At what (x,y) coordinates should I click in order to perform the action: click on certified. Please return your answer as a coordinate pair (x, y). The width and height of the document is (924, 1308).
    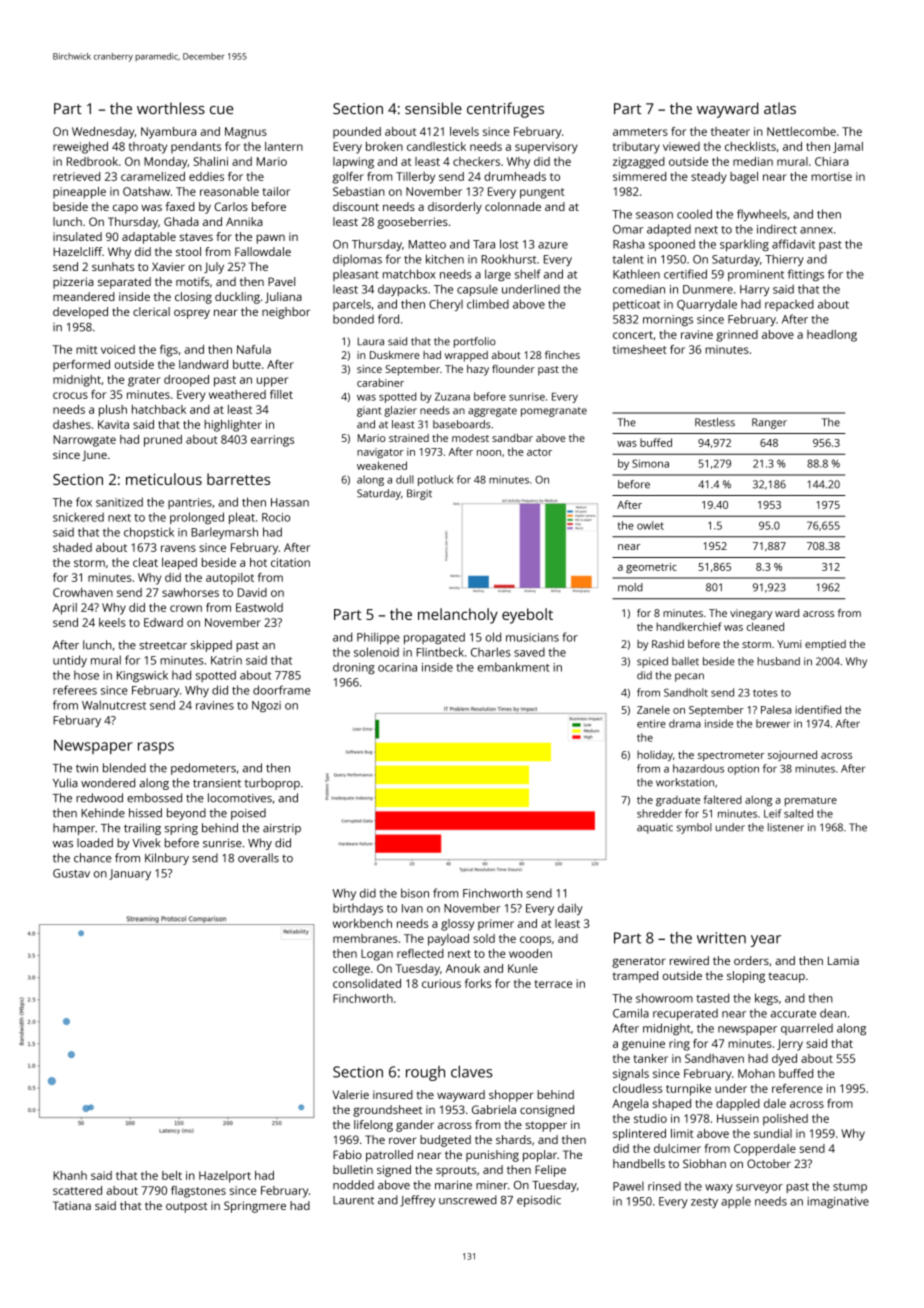
    Looking at the image, I should click on (685, 274).
